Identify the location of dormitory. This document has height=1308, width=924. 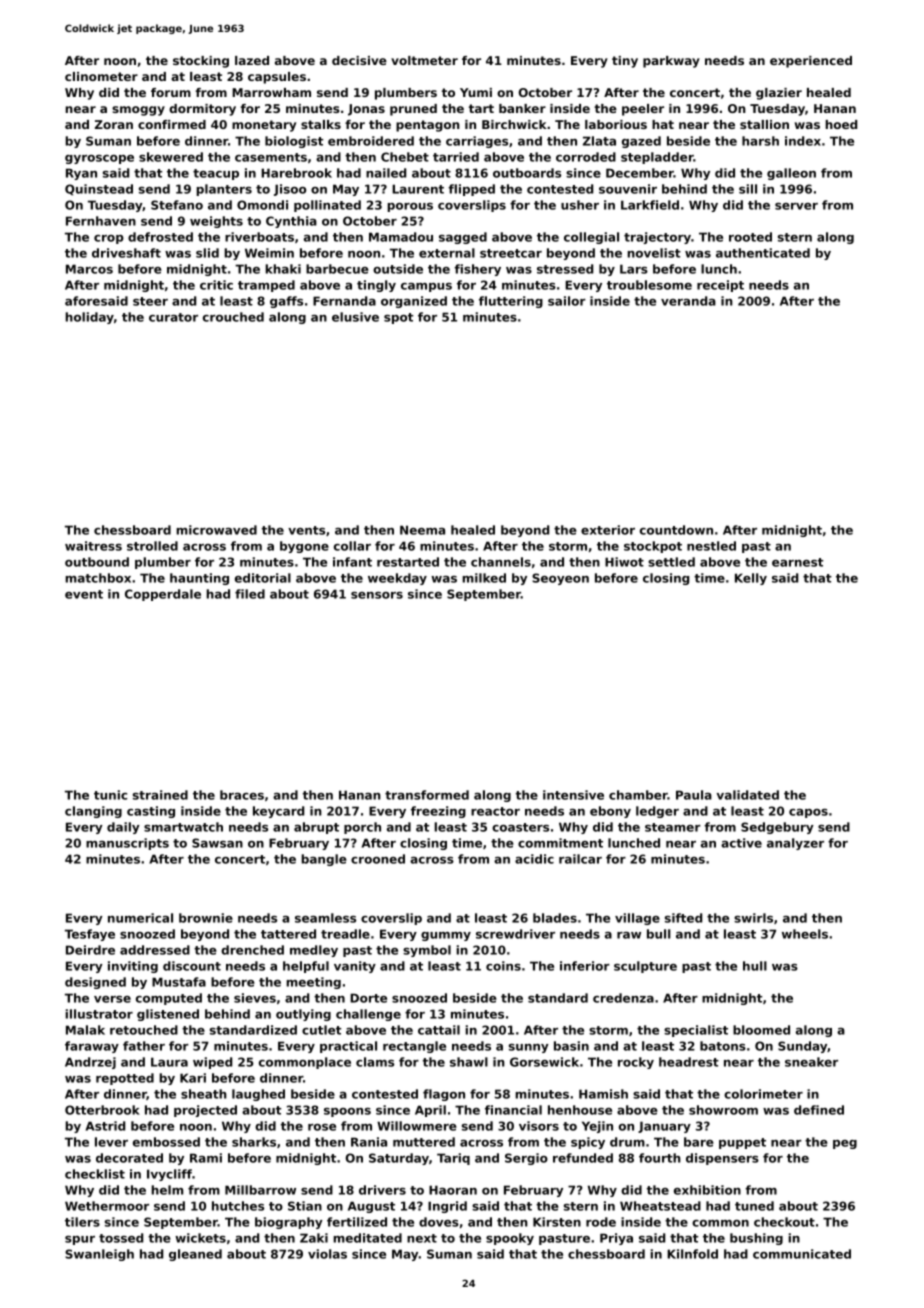
(202, 110).
